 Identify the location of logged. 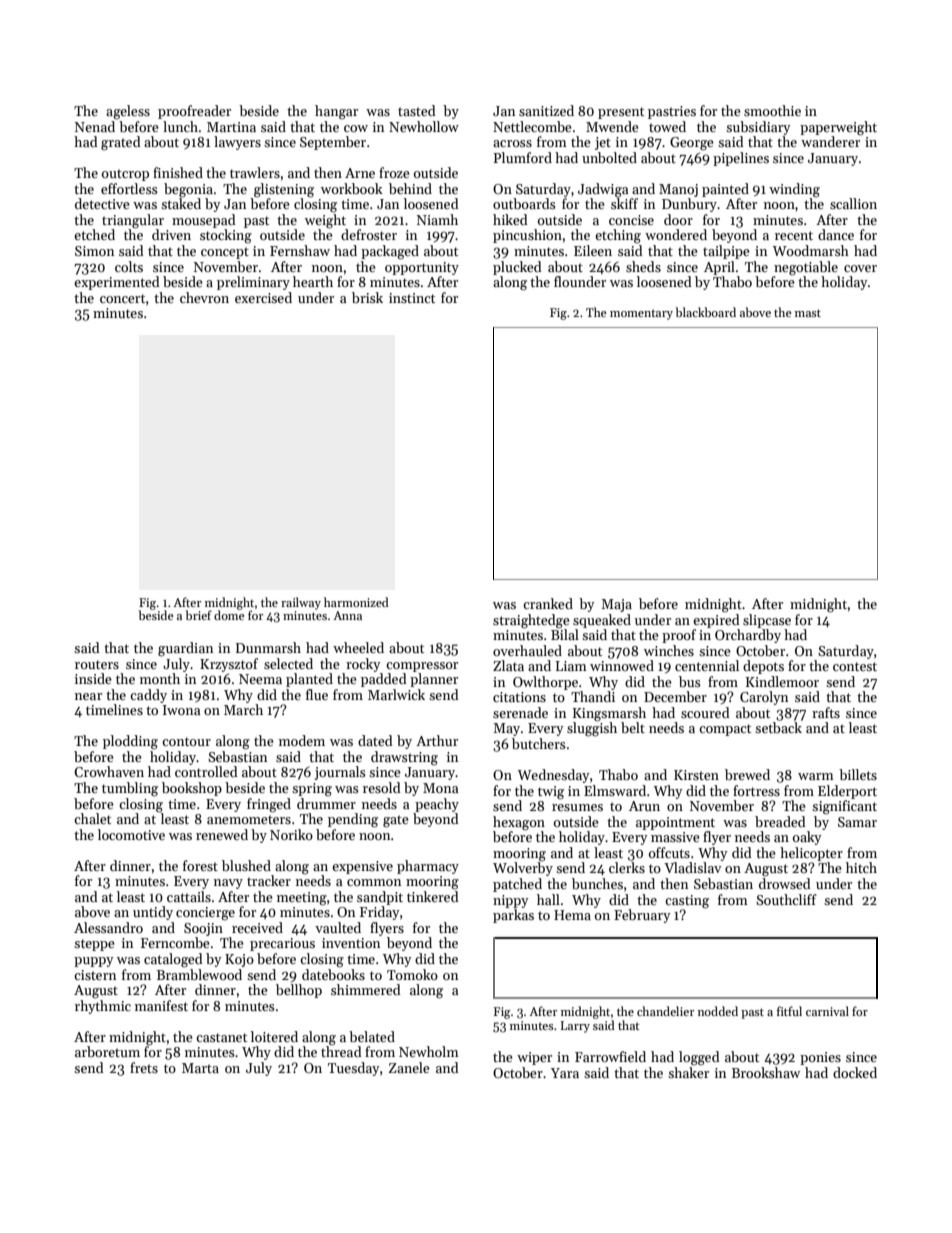
(699, 1058).
